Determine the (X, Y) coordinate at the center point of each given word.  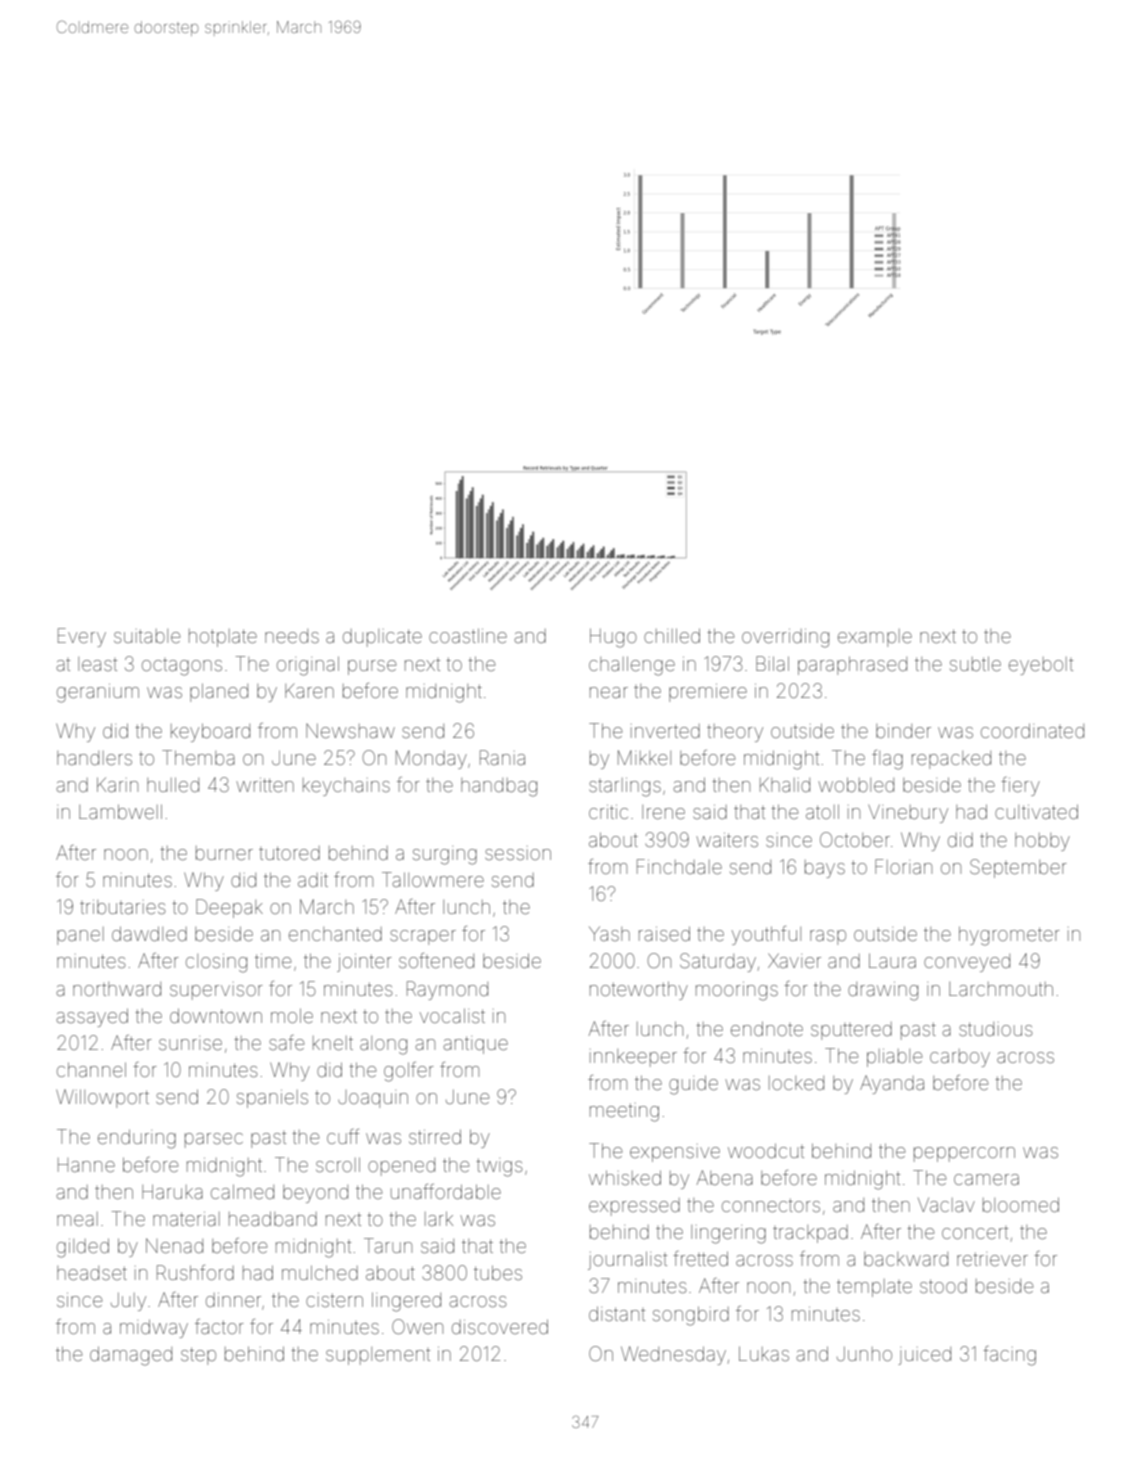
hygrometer (1009, 936)
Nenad (174, 1245)
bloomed (1021, 1204)
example (875, 638)
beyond (315, 1194)
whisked (625, 1177)
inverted (665, 731)
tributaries (122, 907)
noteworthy (639, 990)
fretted (700, 1258)
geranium (98, 693)
